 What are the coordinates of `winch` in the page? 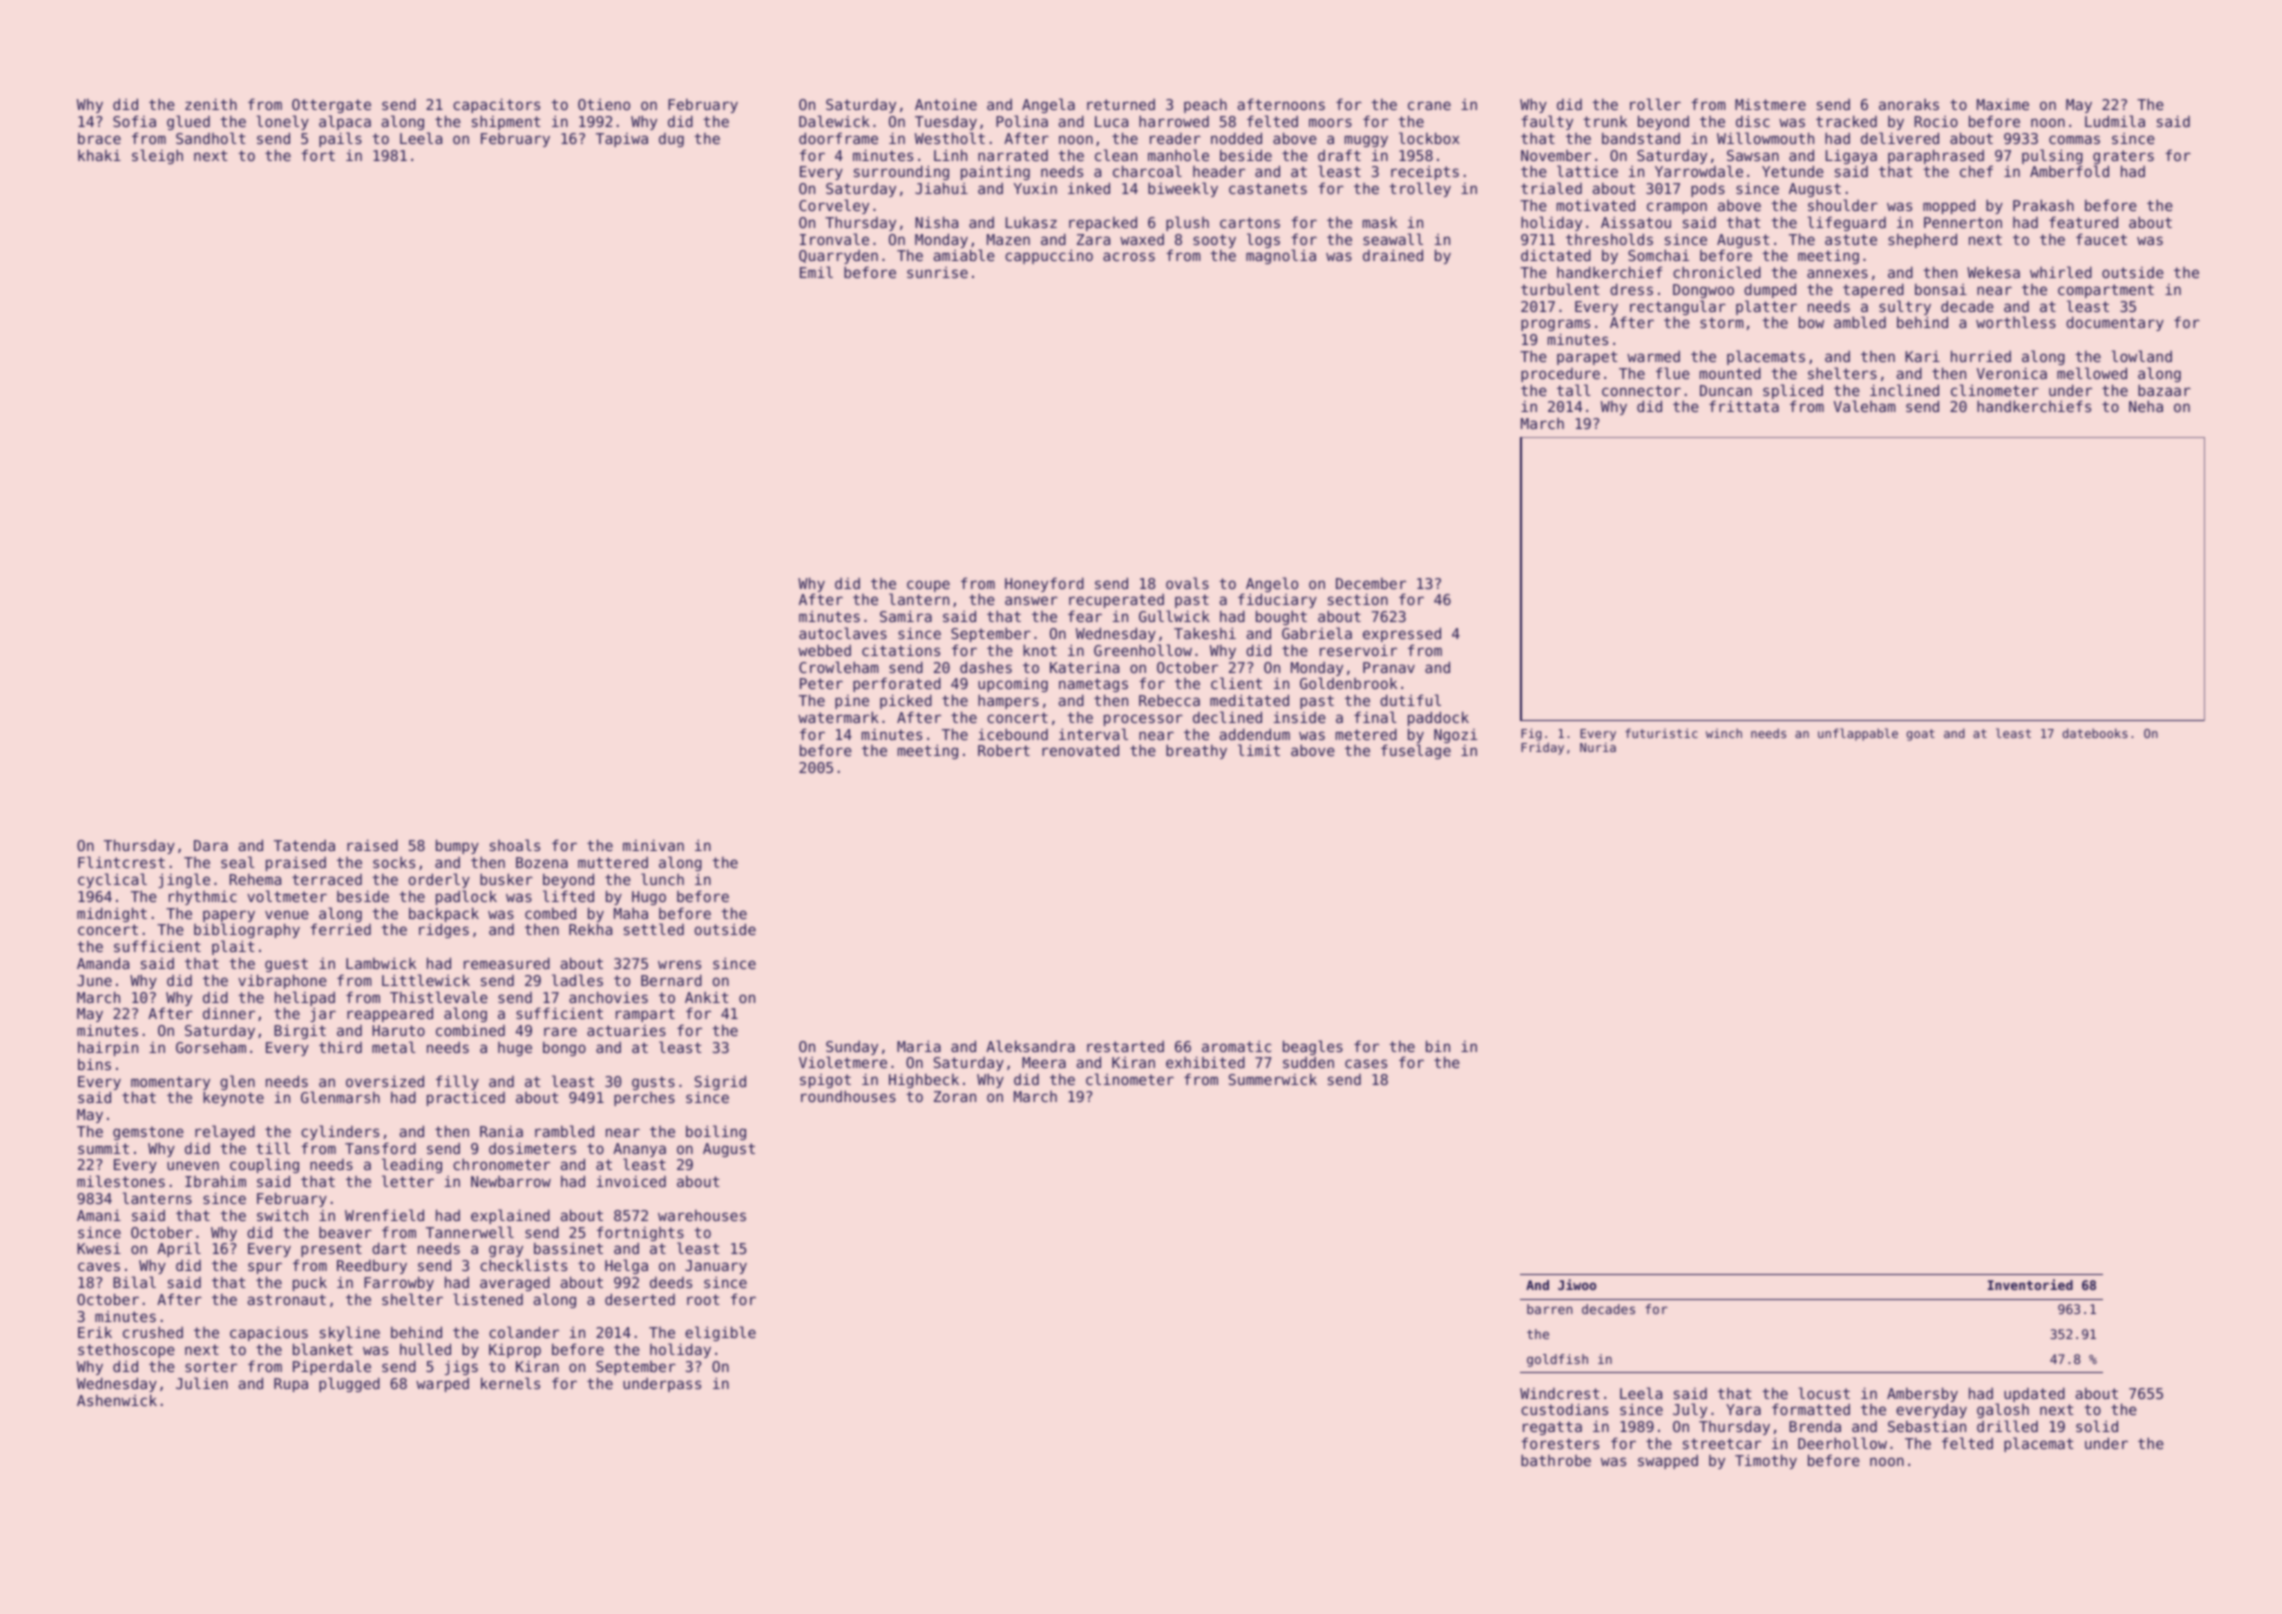 It's located at (1724, 733).
